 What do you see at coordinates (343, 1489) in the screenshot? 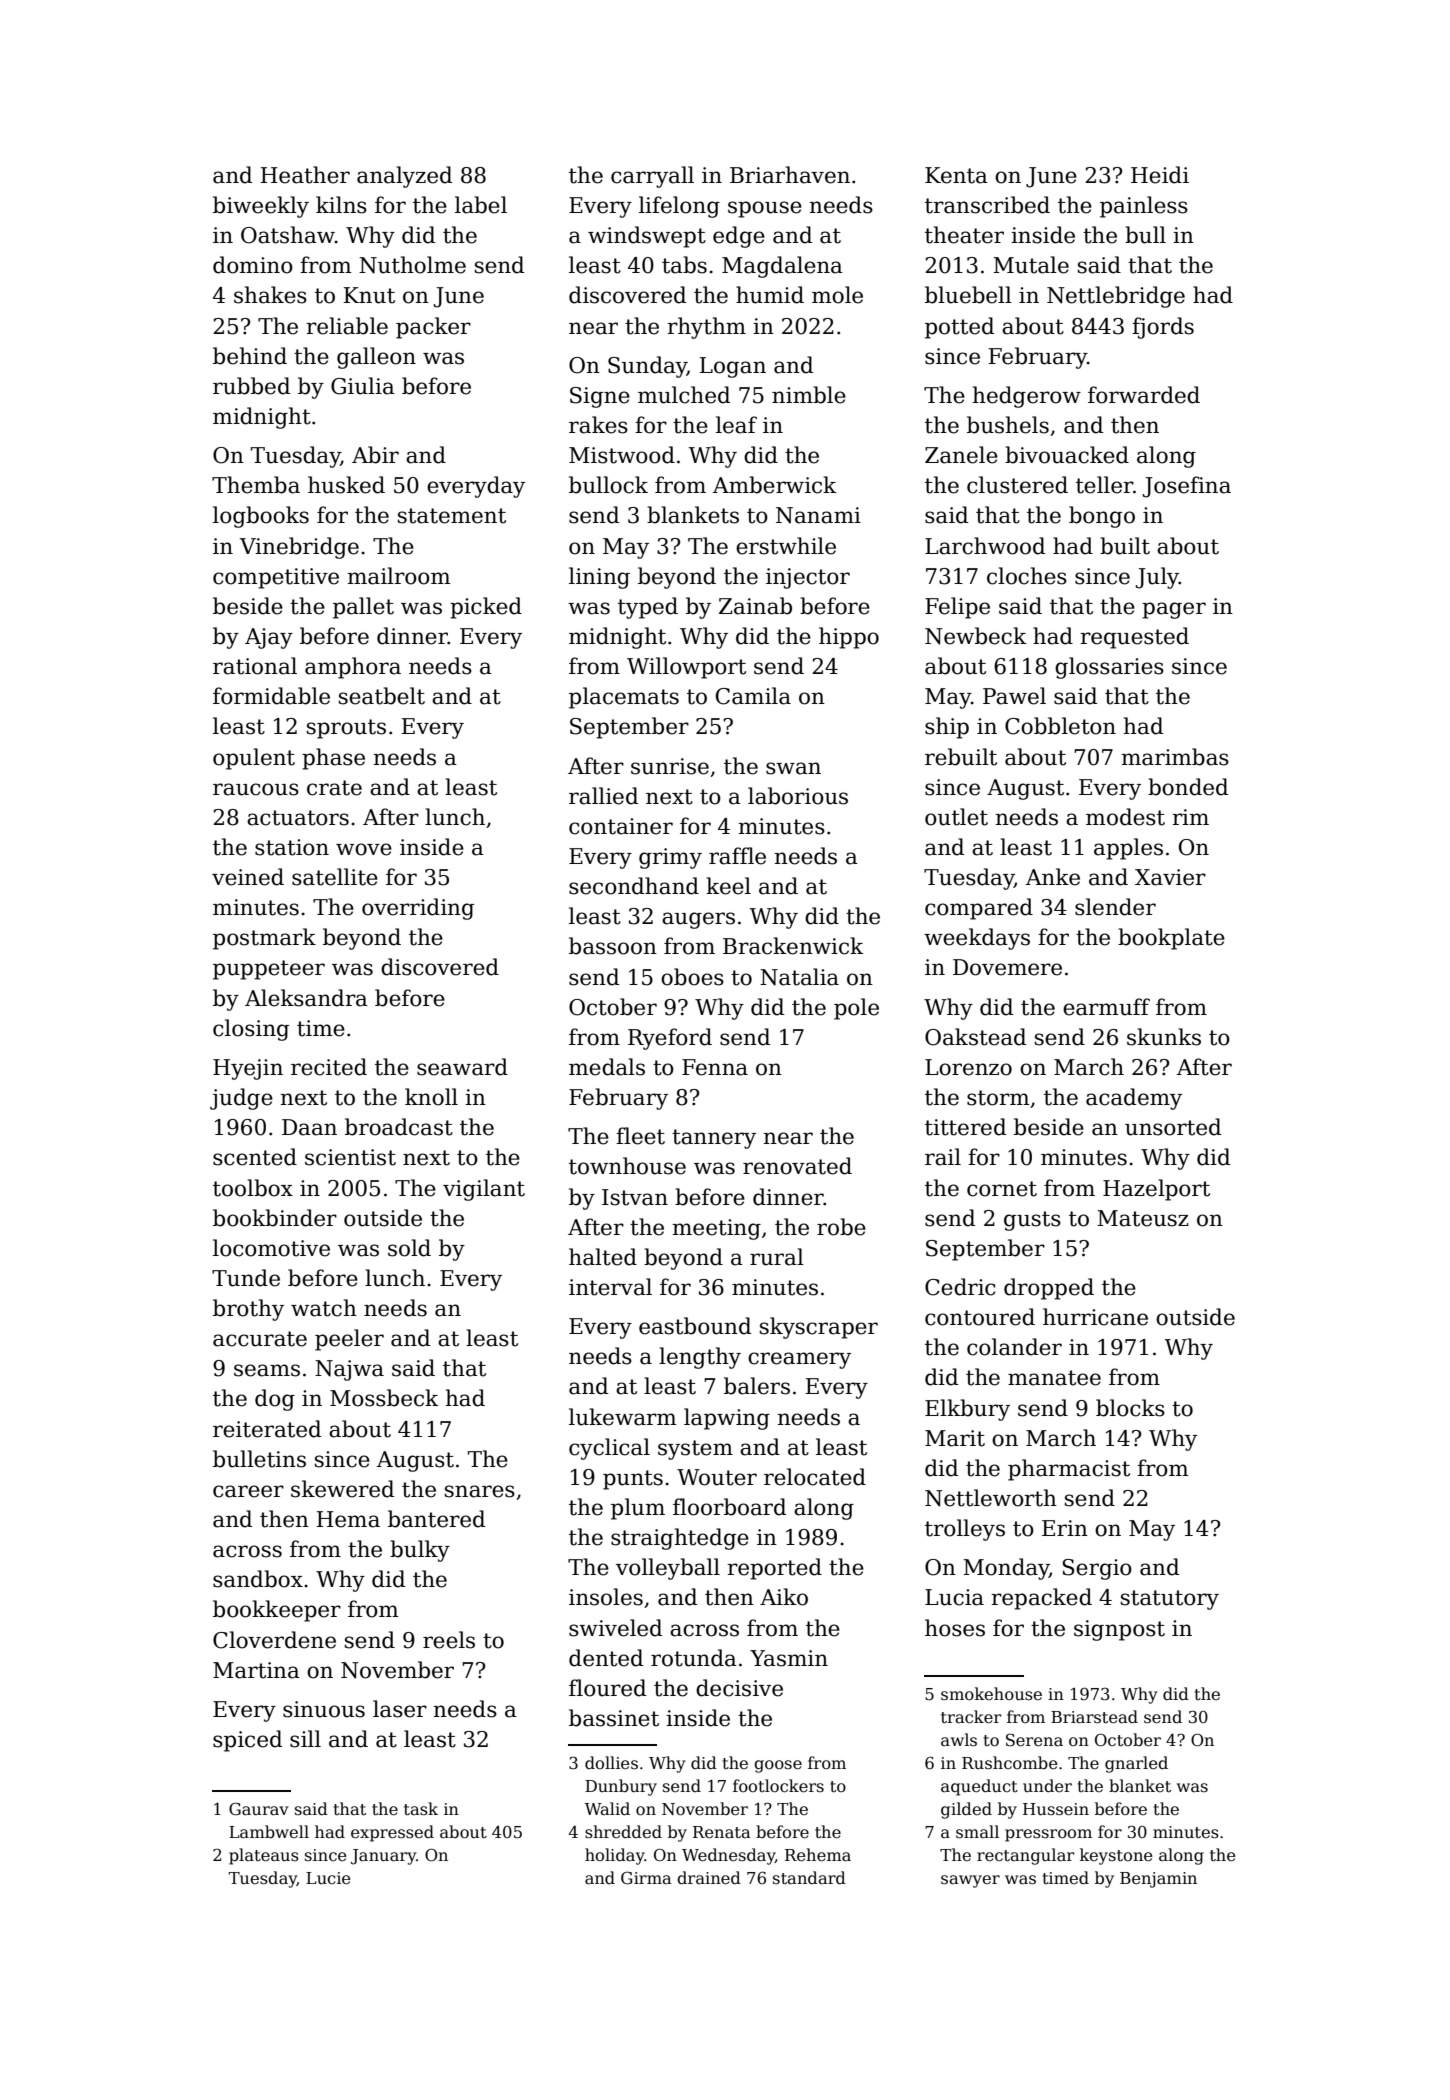
I see `skewered` at bounding box center [343, 1489].
